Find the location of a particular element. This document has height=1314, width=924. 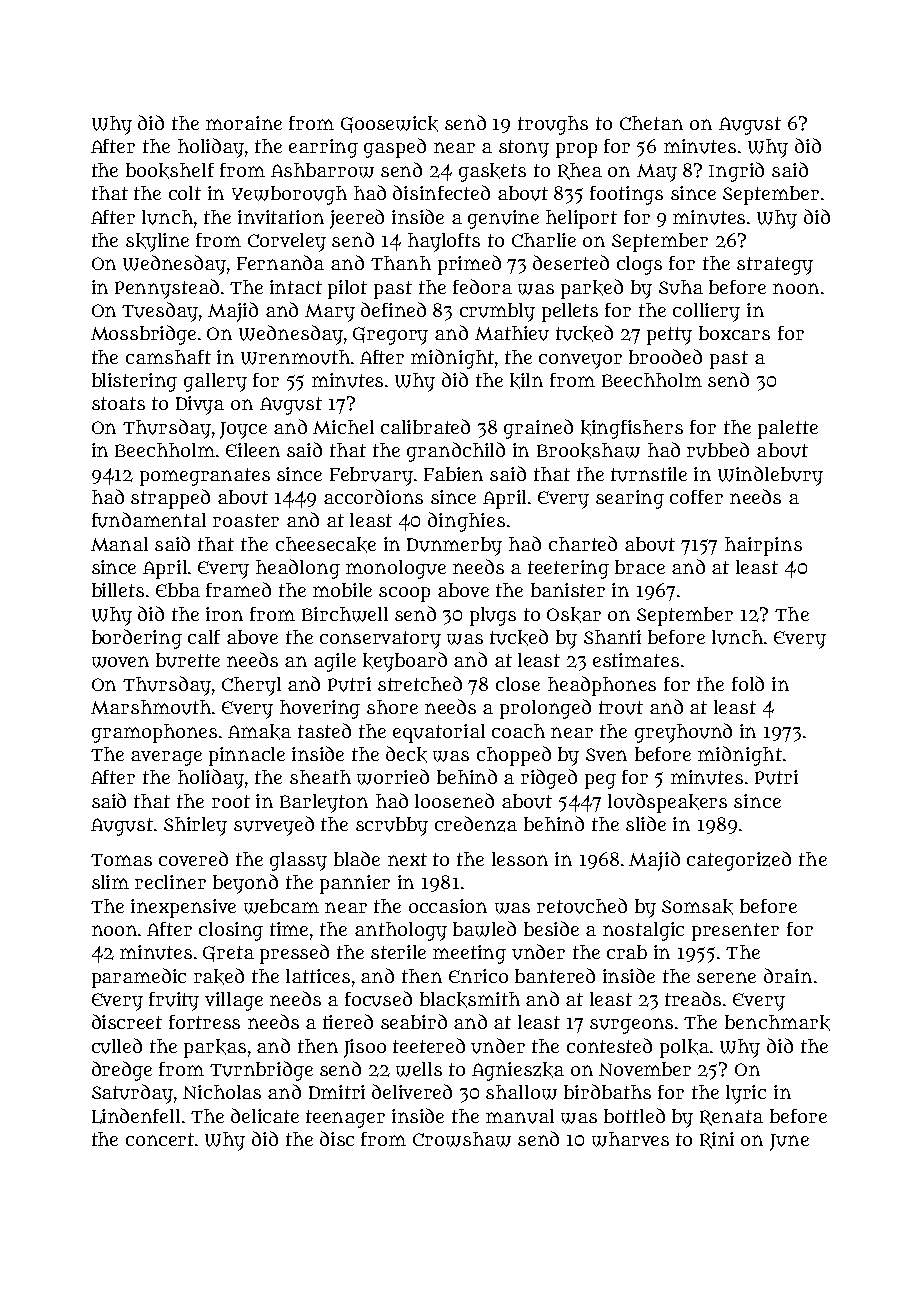

troughs is located at coordinates (553, 125).
